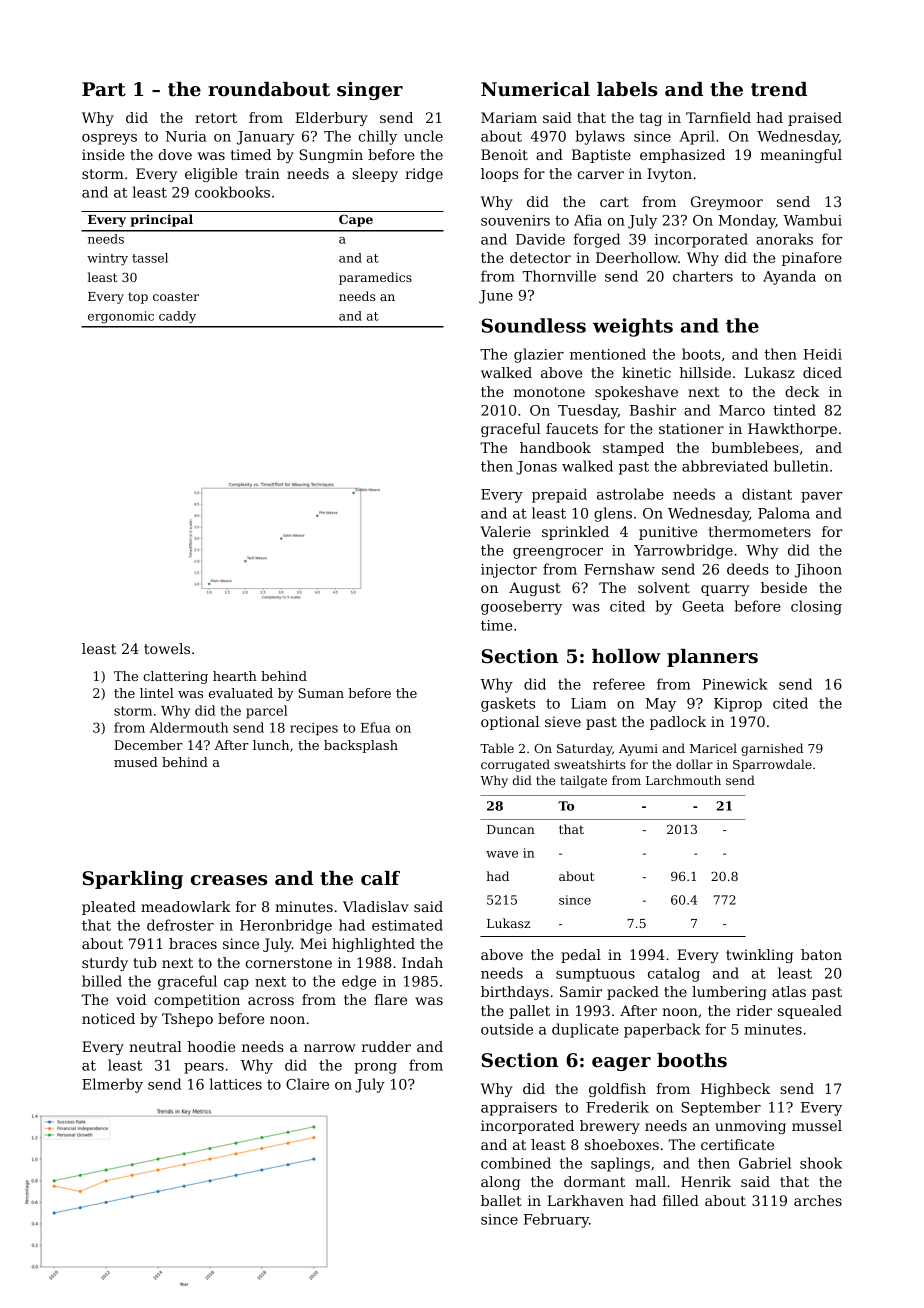  I want to click on across, so click(271, 1001).
